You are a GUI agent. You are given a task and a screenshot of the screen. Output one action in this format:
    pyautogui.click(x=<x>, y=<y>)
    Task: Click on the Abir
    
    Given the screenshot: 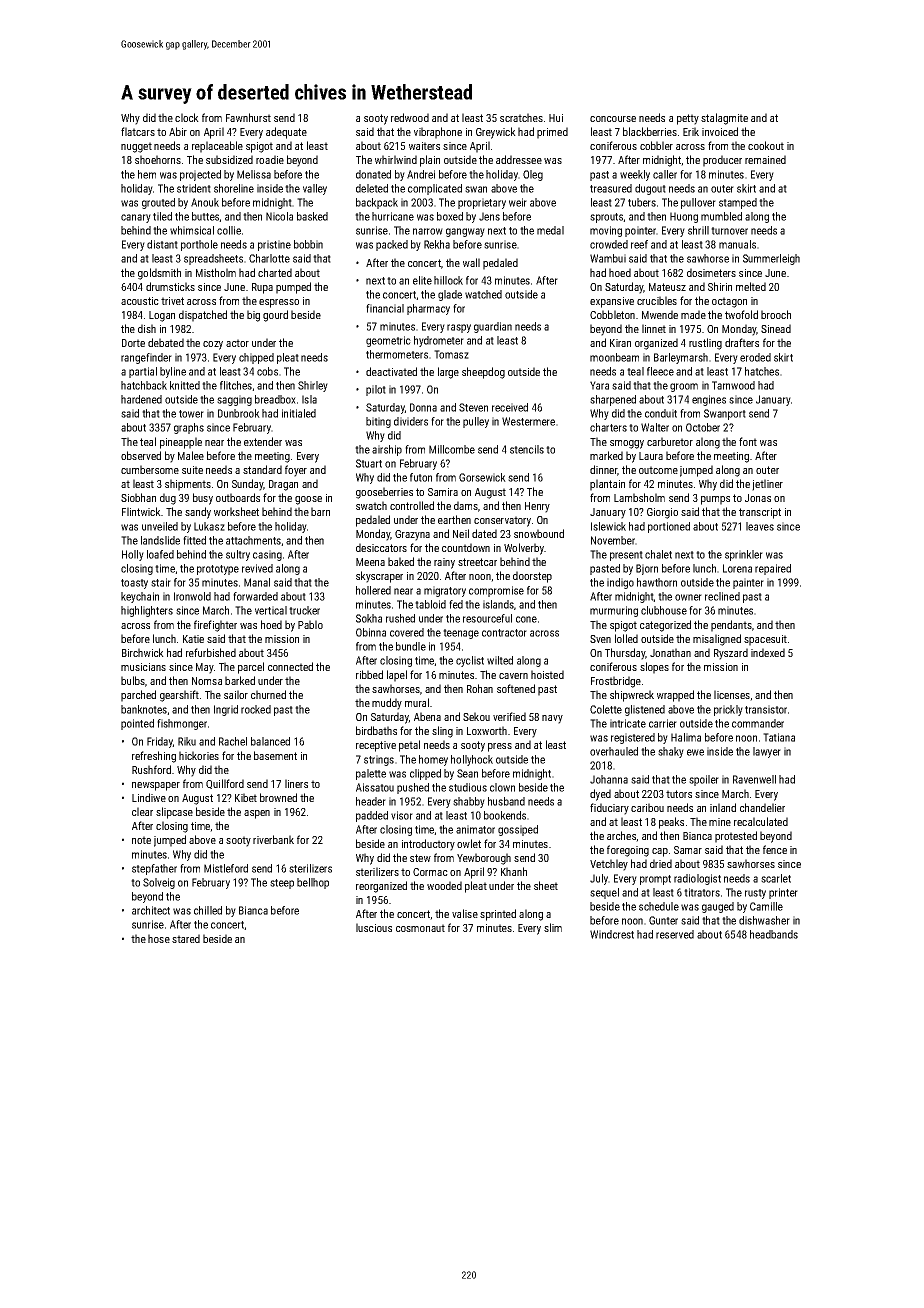 What is the action you would take?
    pyautogui.click(x=178, y=131)
